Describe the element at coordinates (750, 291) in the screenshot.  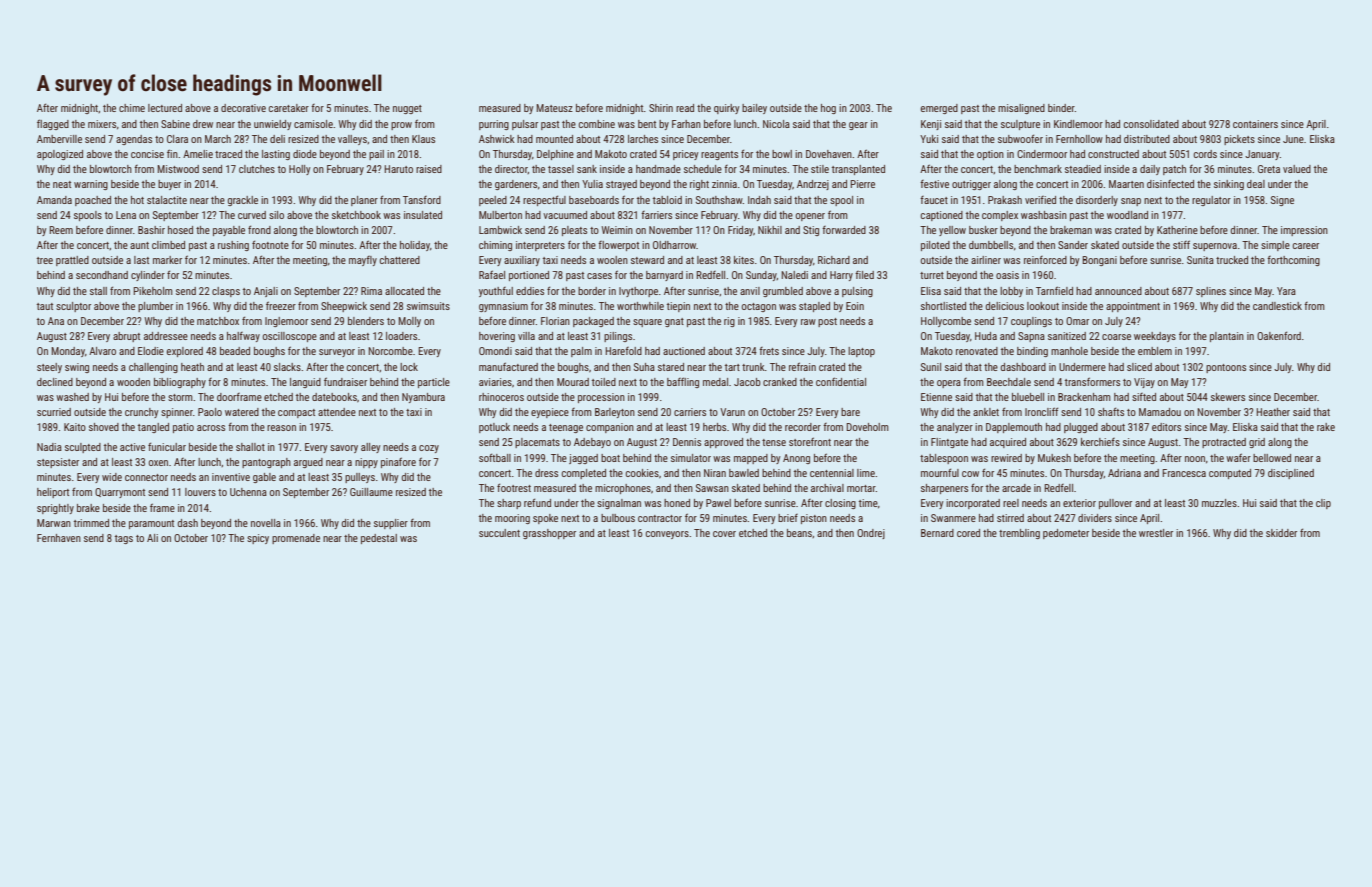
I see `anvil` at that location.
